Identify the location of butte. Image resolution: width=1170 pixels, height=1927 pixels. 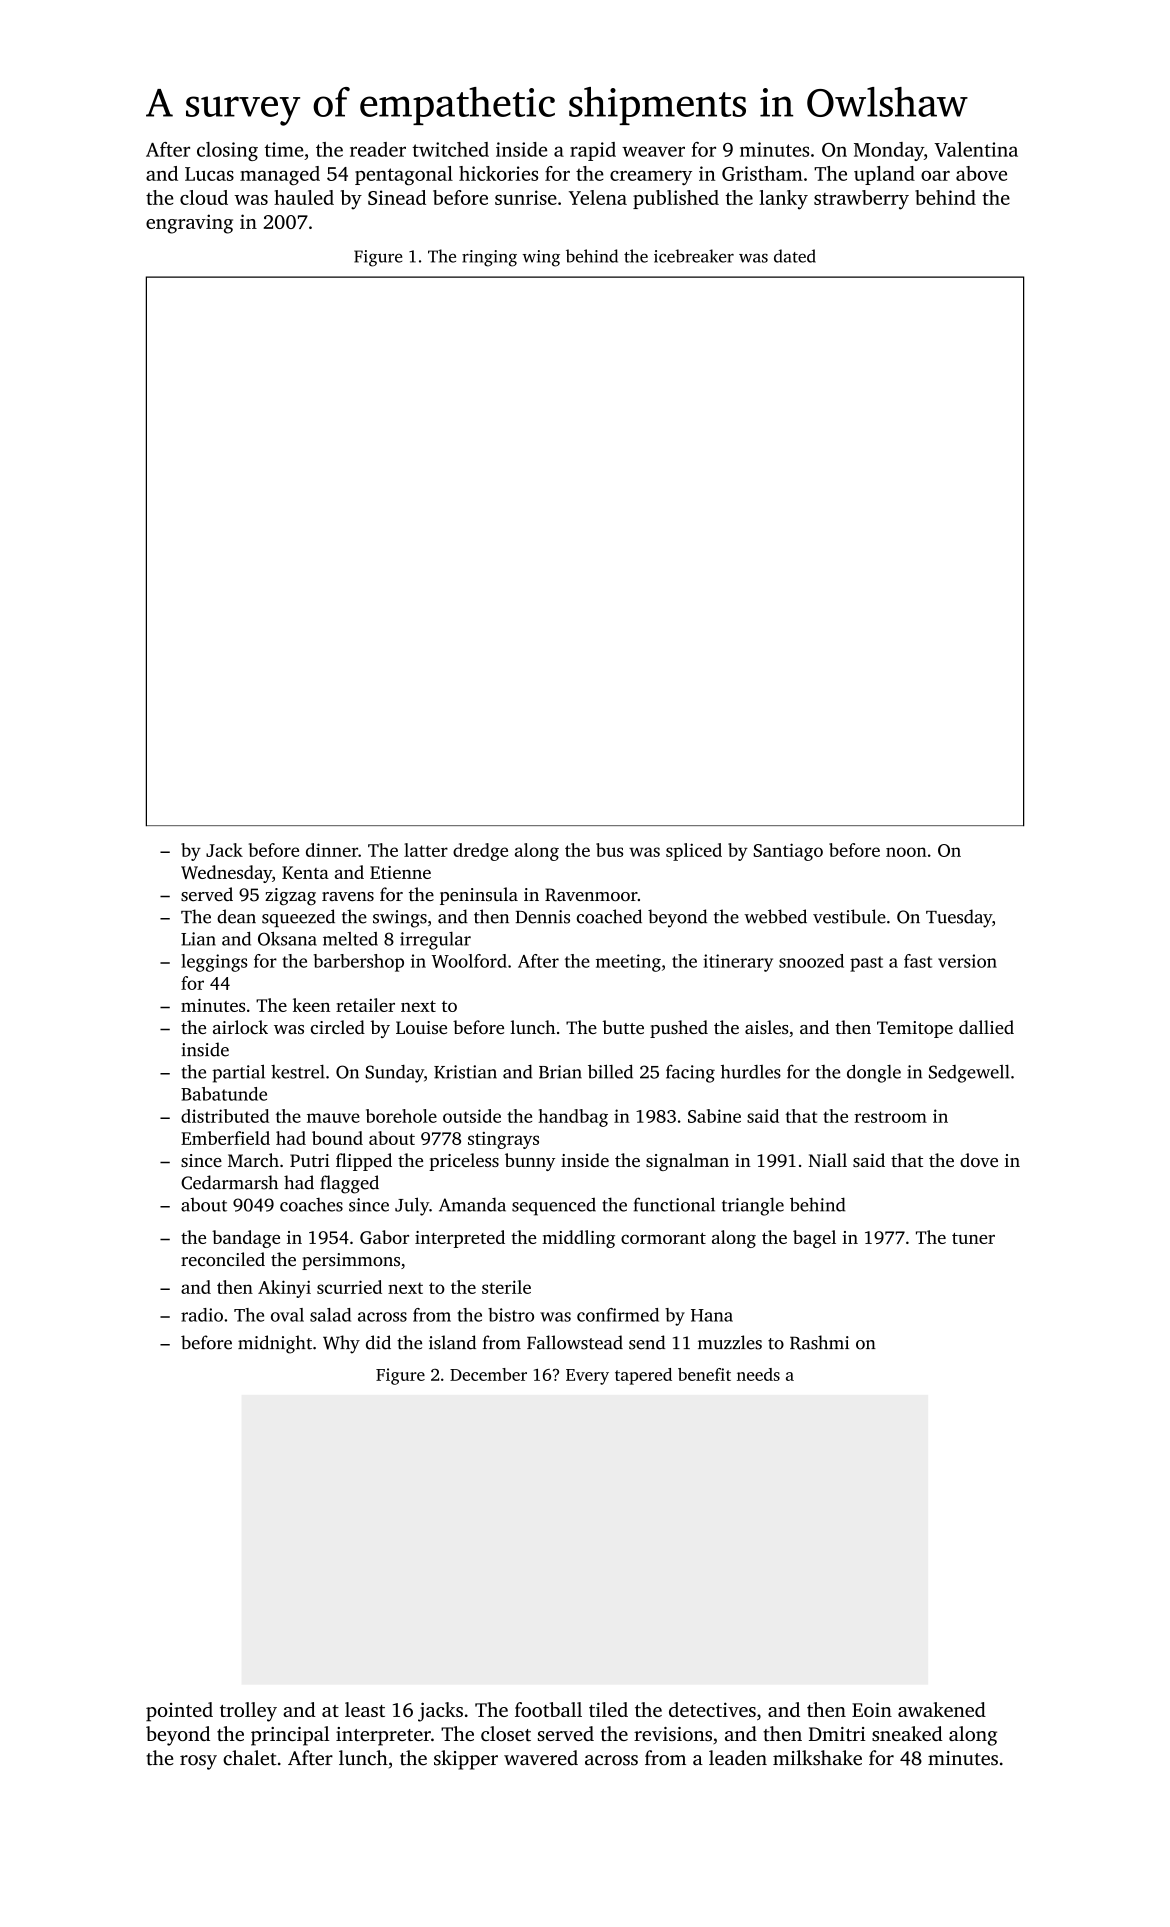
(623, 1027).
